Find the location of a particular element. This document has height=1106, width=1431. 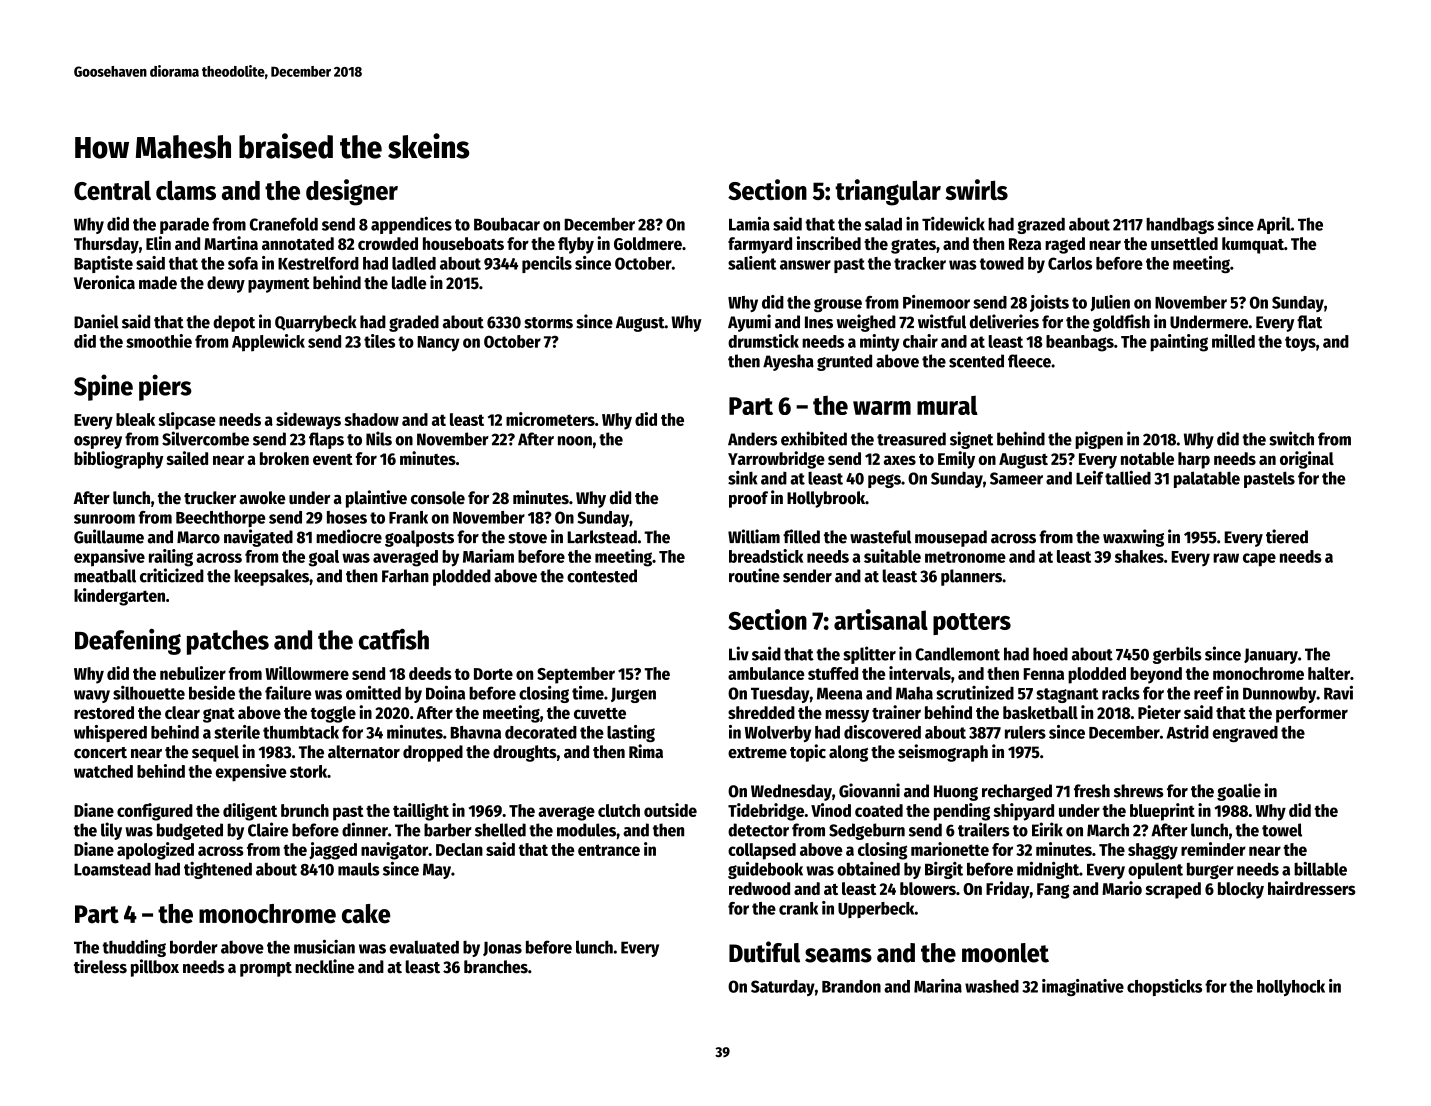

contested is located at coordinates (602, 576).
